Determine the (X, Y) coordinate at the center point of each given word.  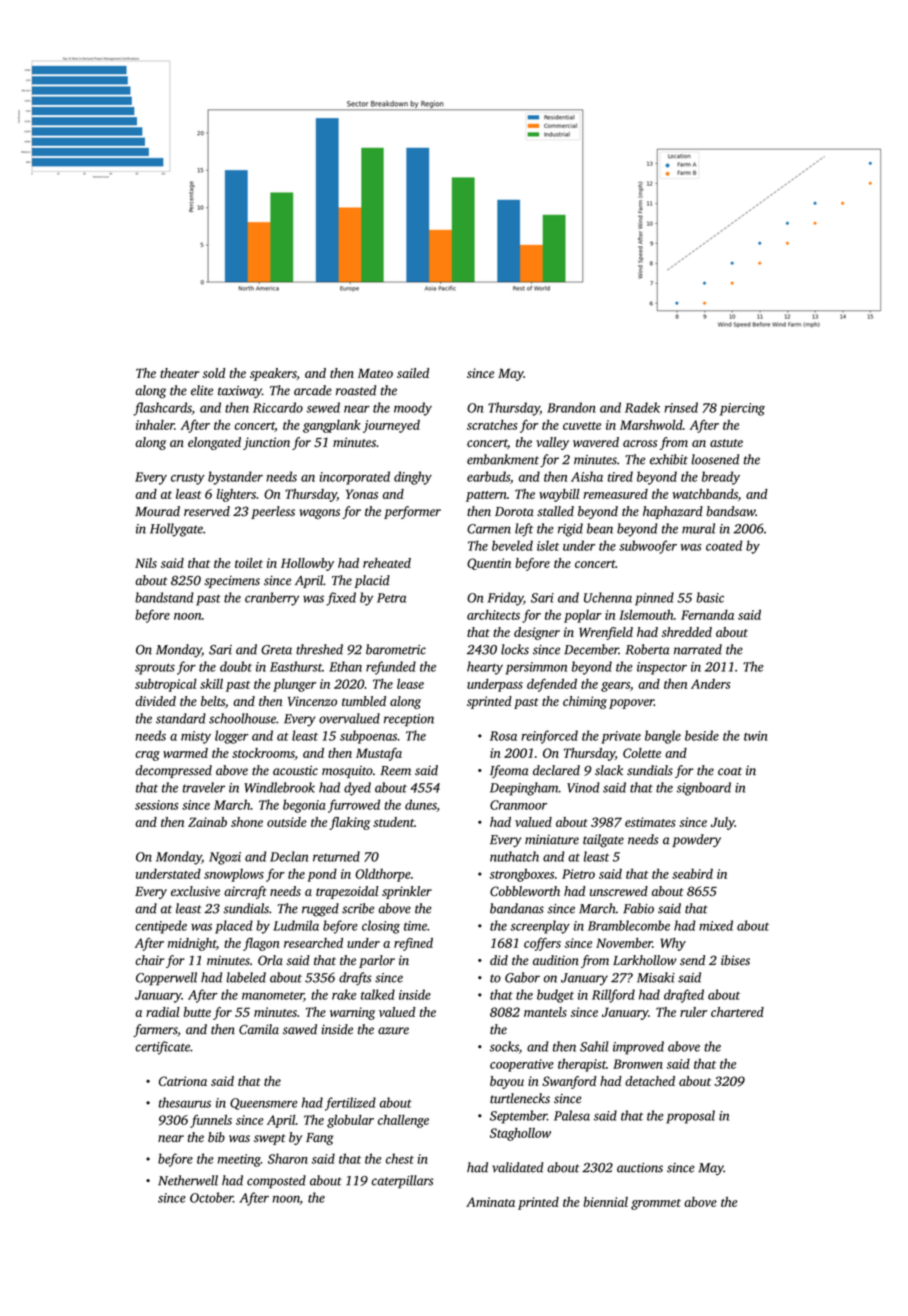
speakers (273, 374)
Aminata (490, 1202)
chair (149, 960)
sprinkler (407, 892)
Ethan (345, 666)
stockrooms (263, 754)
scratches (492, 425)
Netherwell (188, 1180)
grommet (656, 1204)
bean (600, 528)
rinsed (681, 407)
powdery (696, 840)
